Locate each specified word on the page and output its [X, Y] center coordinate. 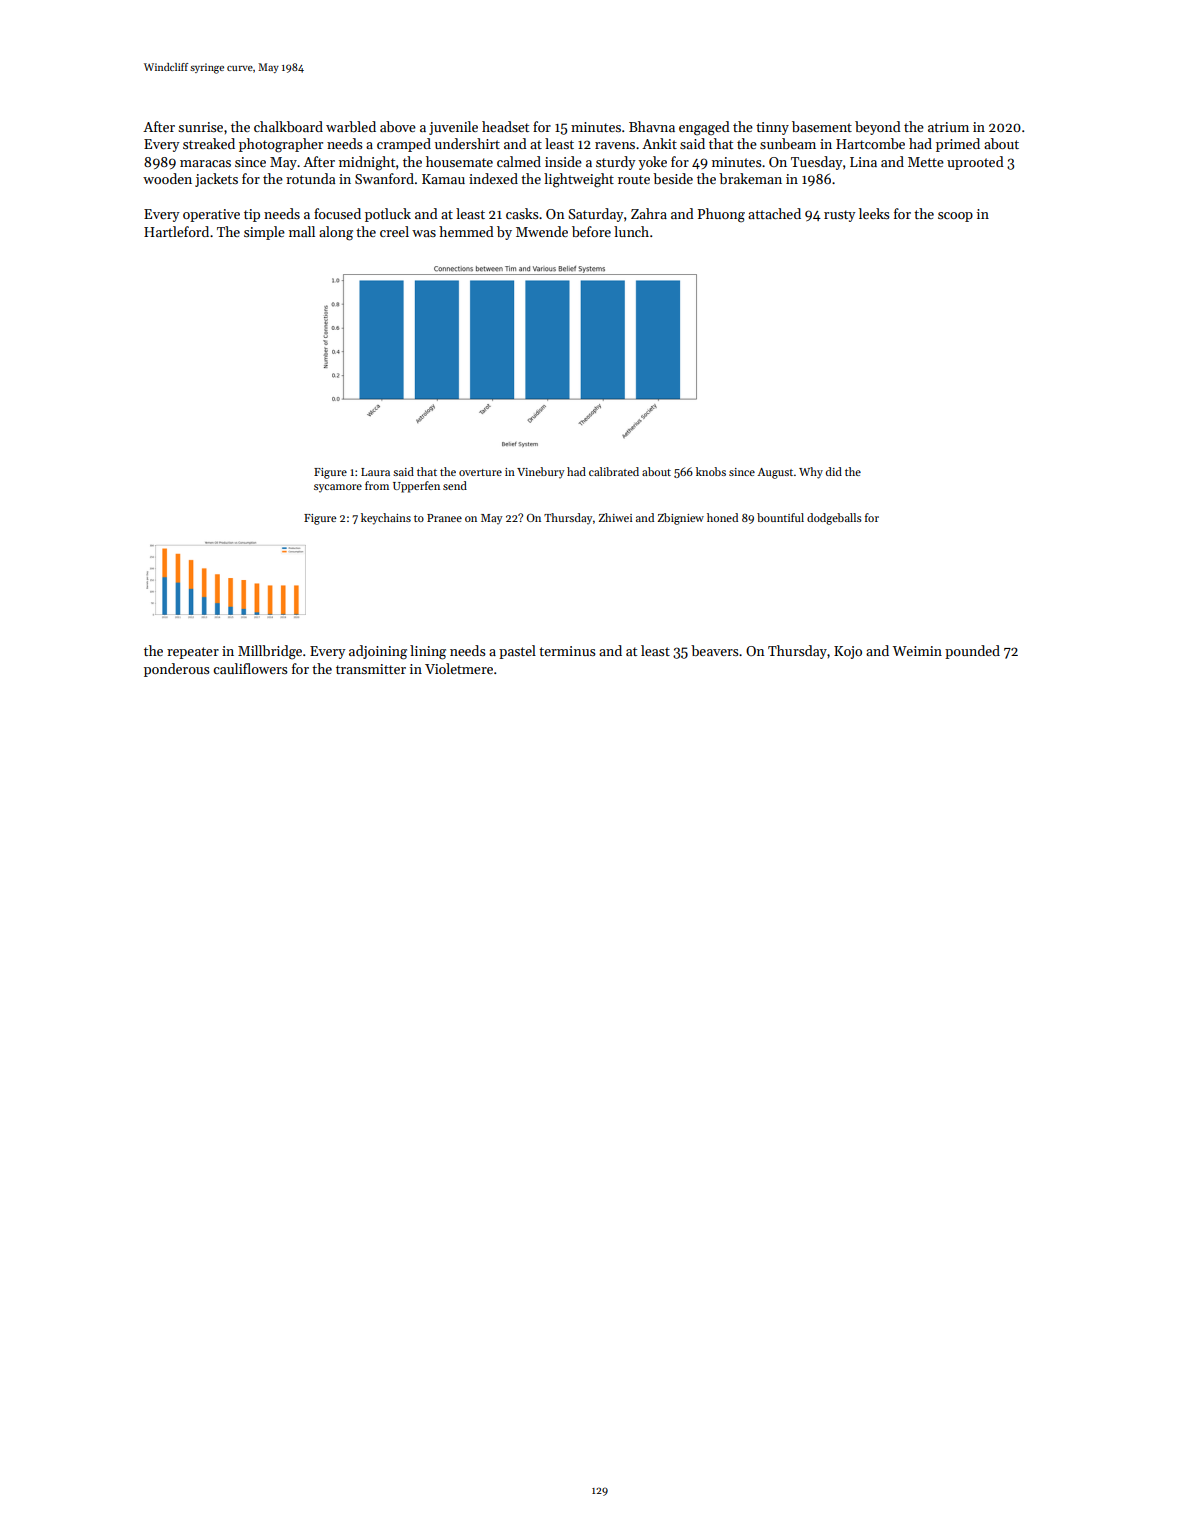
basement [822, 126]
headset [505, 126]
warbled [351, 126]
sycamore [338, 488]
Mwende [542, 231]
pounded [972, 652]
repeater [193, 653]
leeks [874, 213]
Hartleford [176, 231]
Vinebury [540, 473]
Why [811, 473]
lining [428, 652]
